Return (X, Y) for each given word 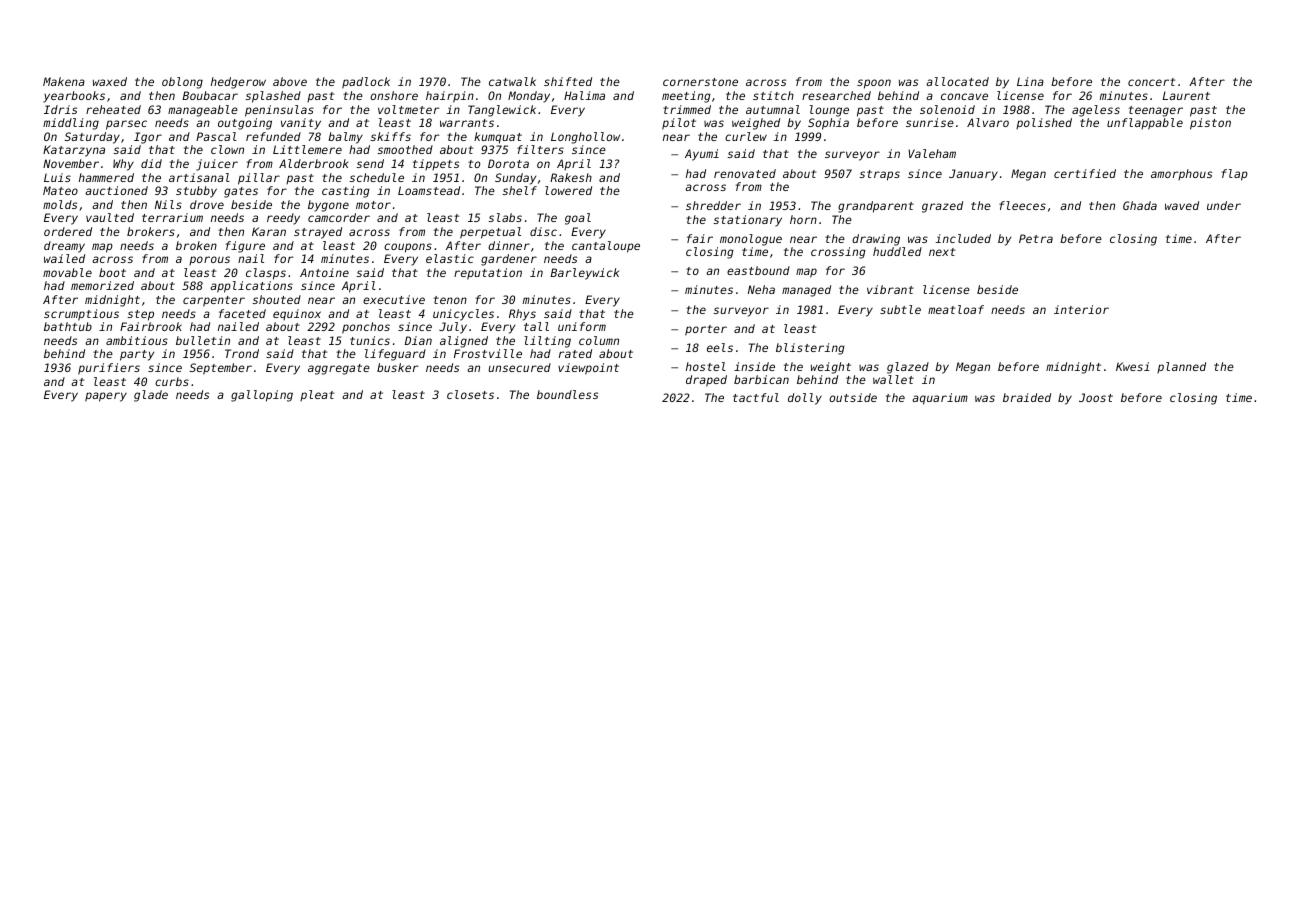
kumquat (498, 138)
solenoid (947, 109)
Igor (148, 138)
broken (196, 245)
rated (575, 353)
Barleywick (584, 274)
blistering (810, 349)
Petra (1036, 238)
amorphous (1181, 174)
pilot (679, 124)
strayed (318, 233)
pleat (317, 395)
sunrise (930, 122)
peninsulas (279, 111)
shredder (713, 205)
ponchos (366, 328)
